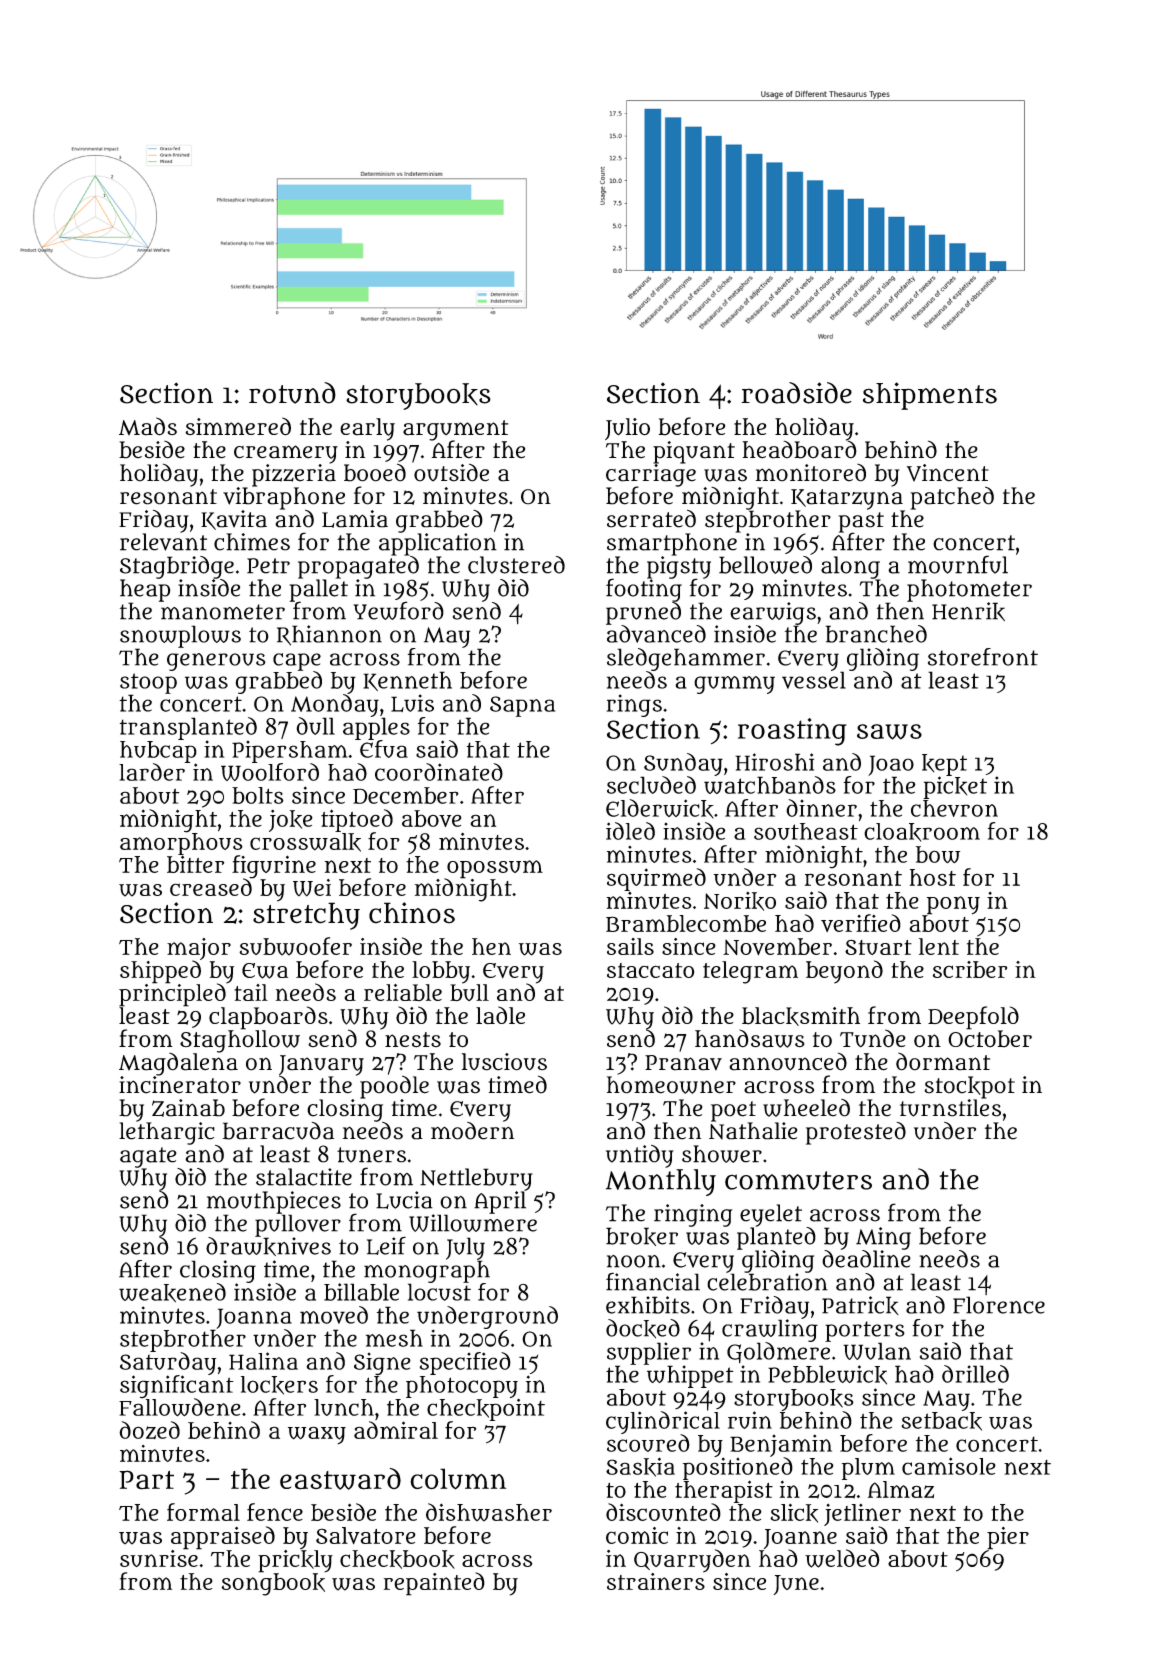  What do you see at coordinates (432, 818) in the page?
I see `above` at bounding box center [432, 818].
